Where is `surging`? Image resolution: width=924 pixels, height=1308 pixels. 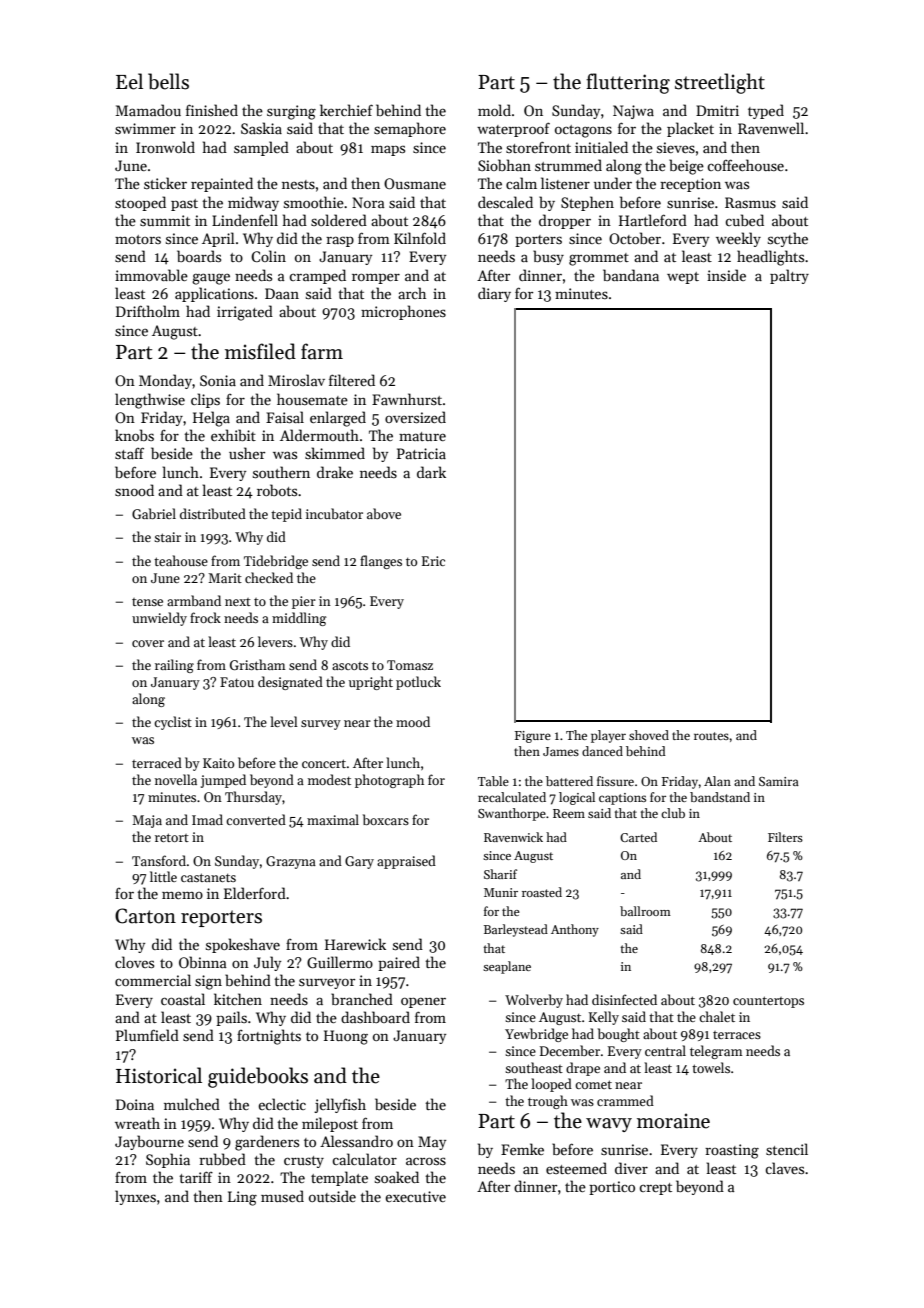 surging is located at coordinates (291, 112).
